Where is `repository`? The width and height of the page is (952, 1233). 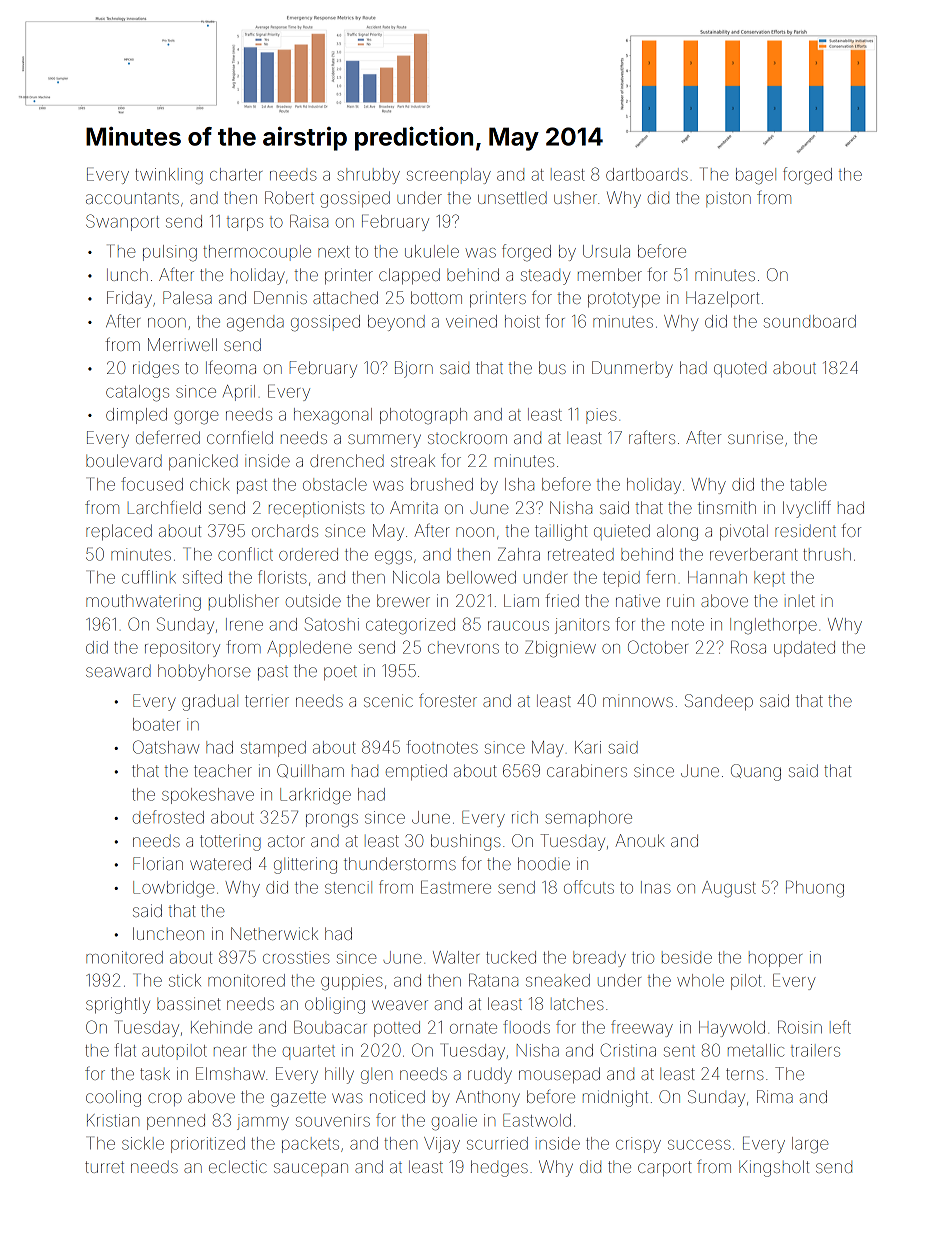 repository is located at coordinates (182, 649).
